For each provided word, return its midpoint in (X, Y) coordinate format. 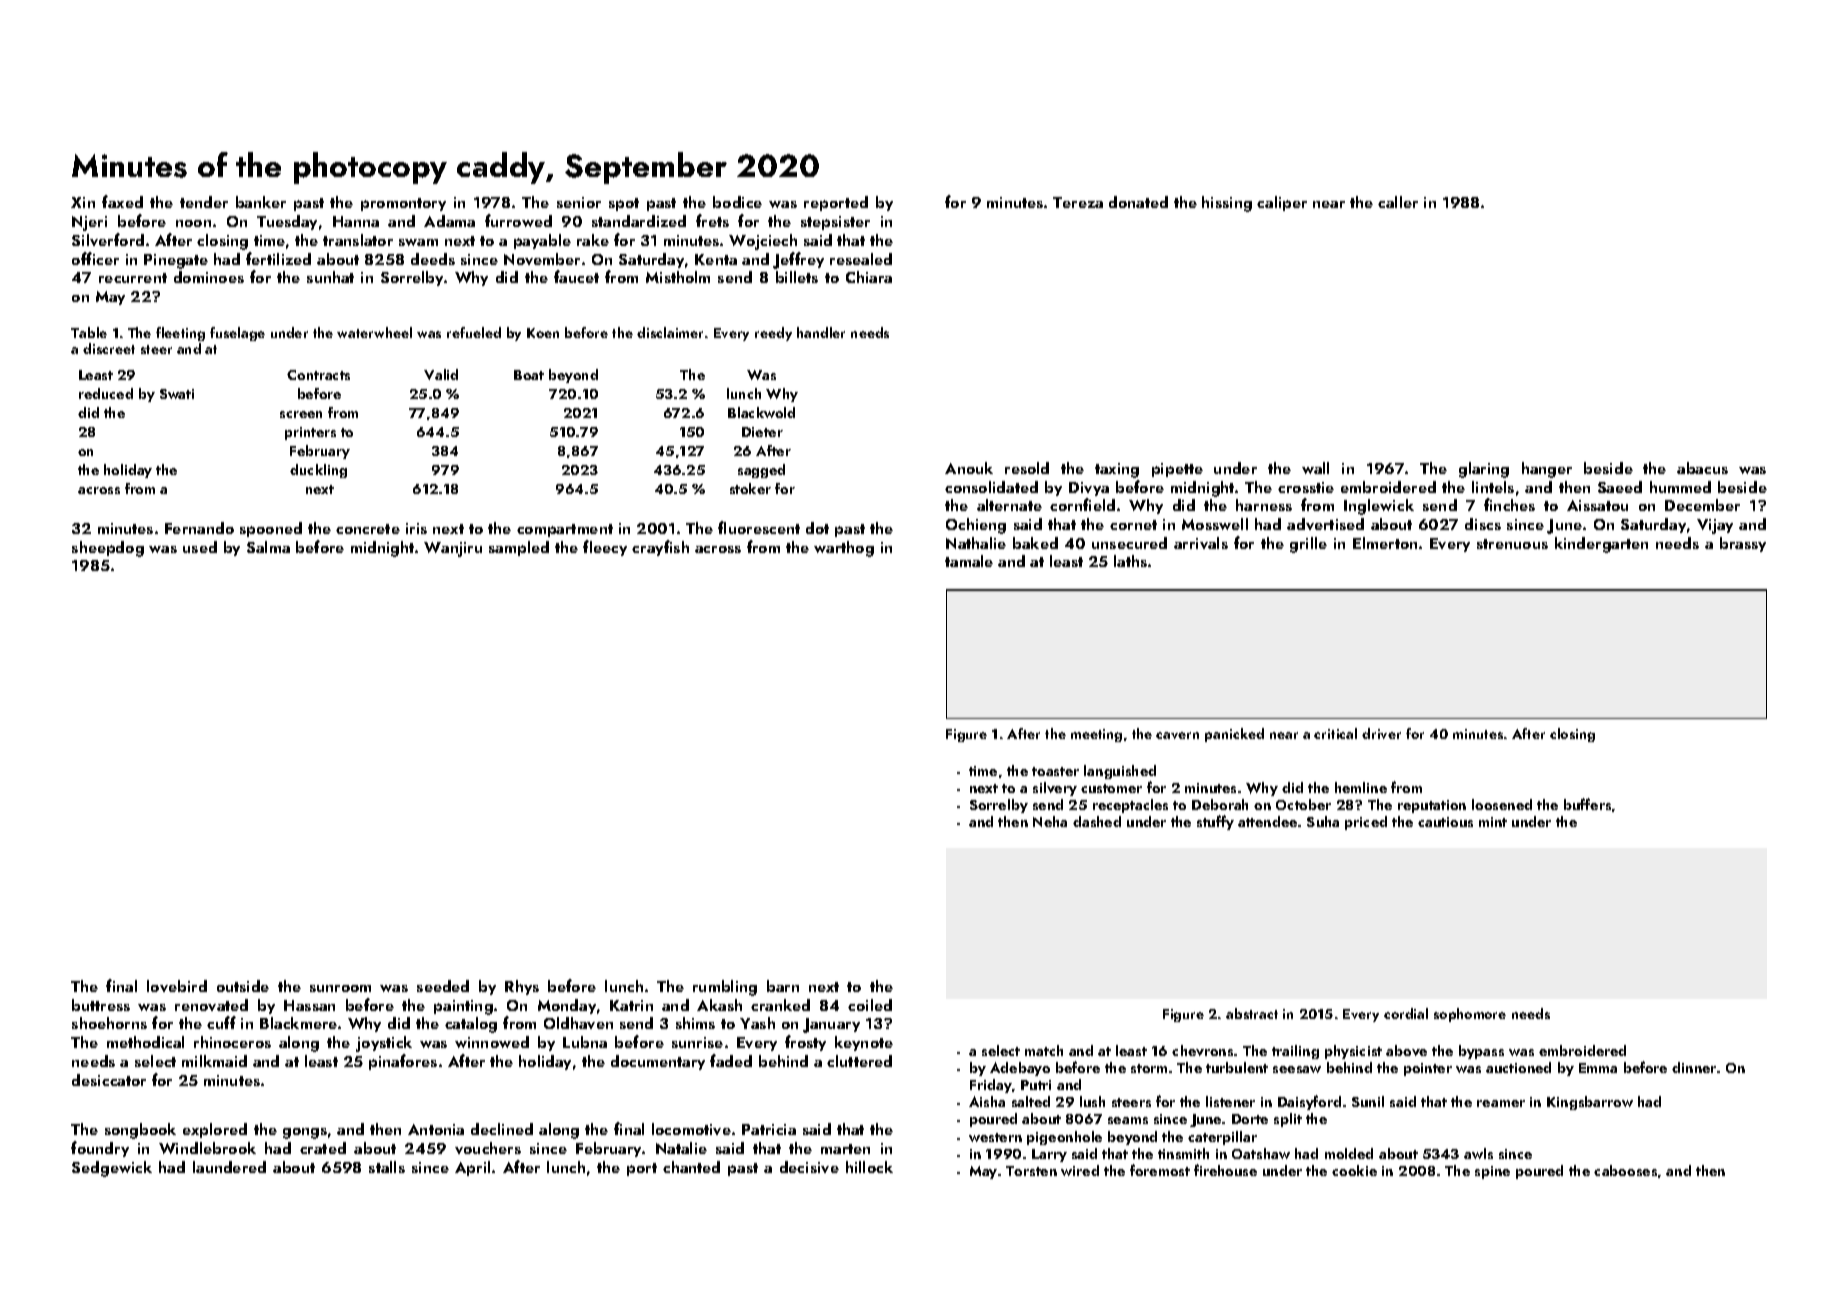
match (1044, 1050)
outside (243, 986)
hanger (1547, 470)
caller (1398, 202)
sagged (761, 471)
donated (1138, 202)
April (472, 1168)
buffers (1587, 804)
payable (542, 241)
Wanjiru (453, 549)
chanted (691, 1167)
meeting (1096, 735)
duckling (318, 471)
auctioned (1518, 1067)
